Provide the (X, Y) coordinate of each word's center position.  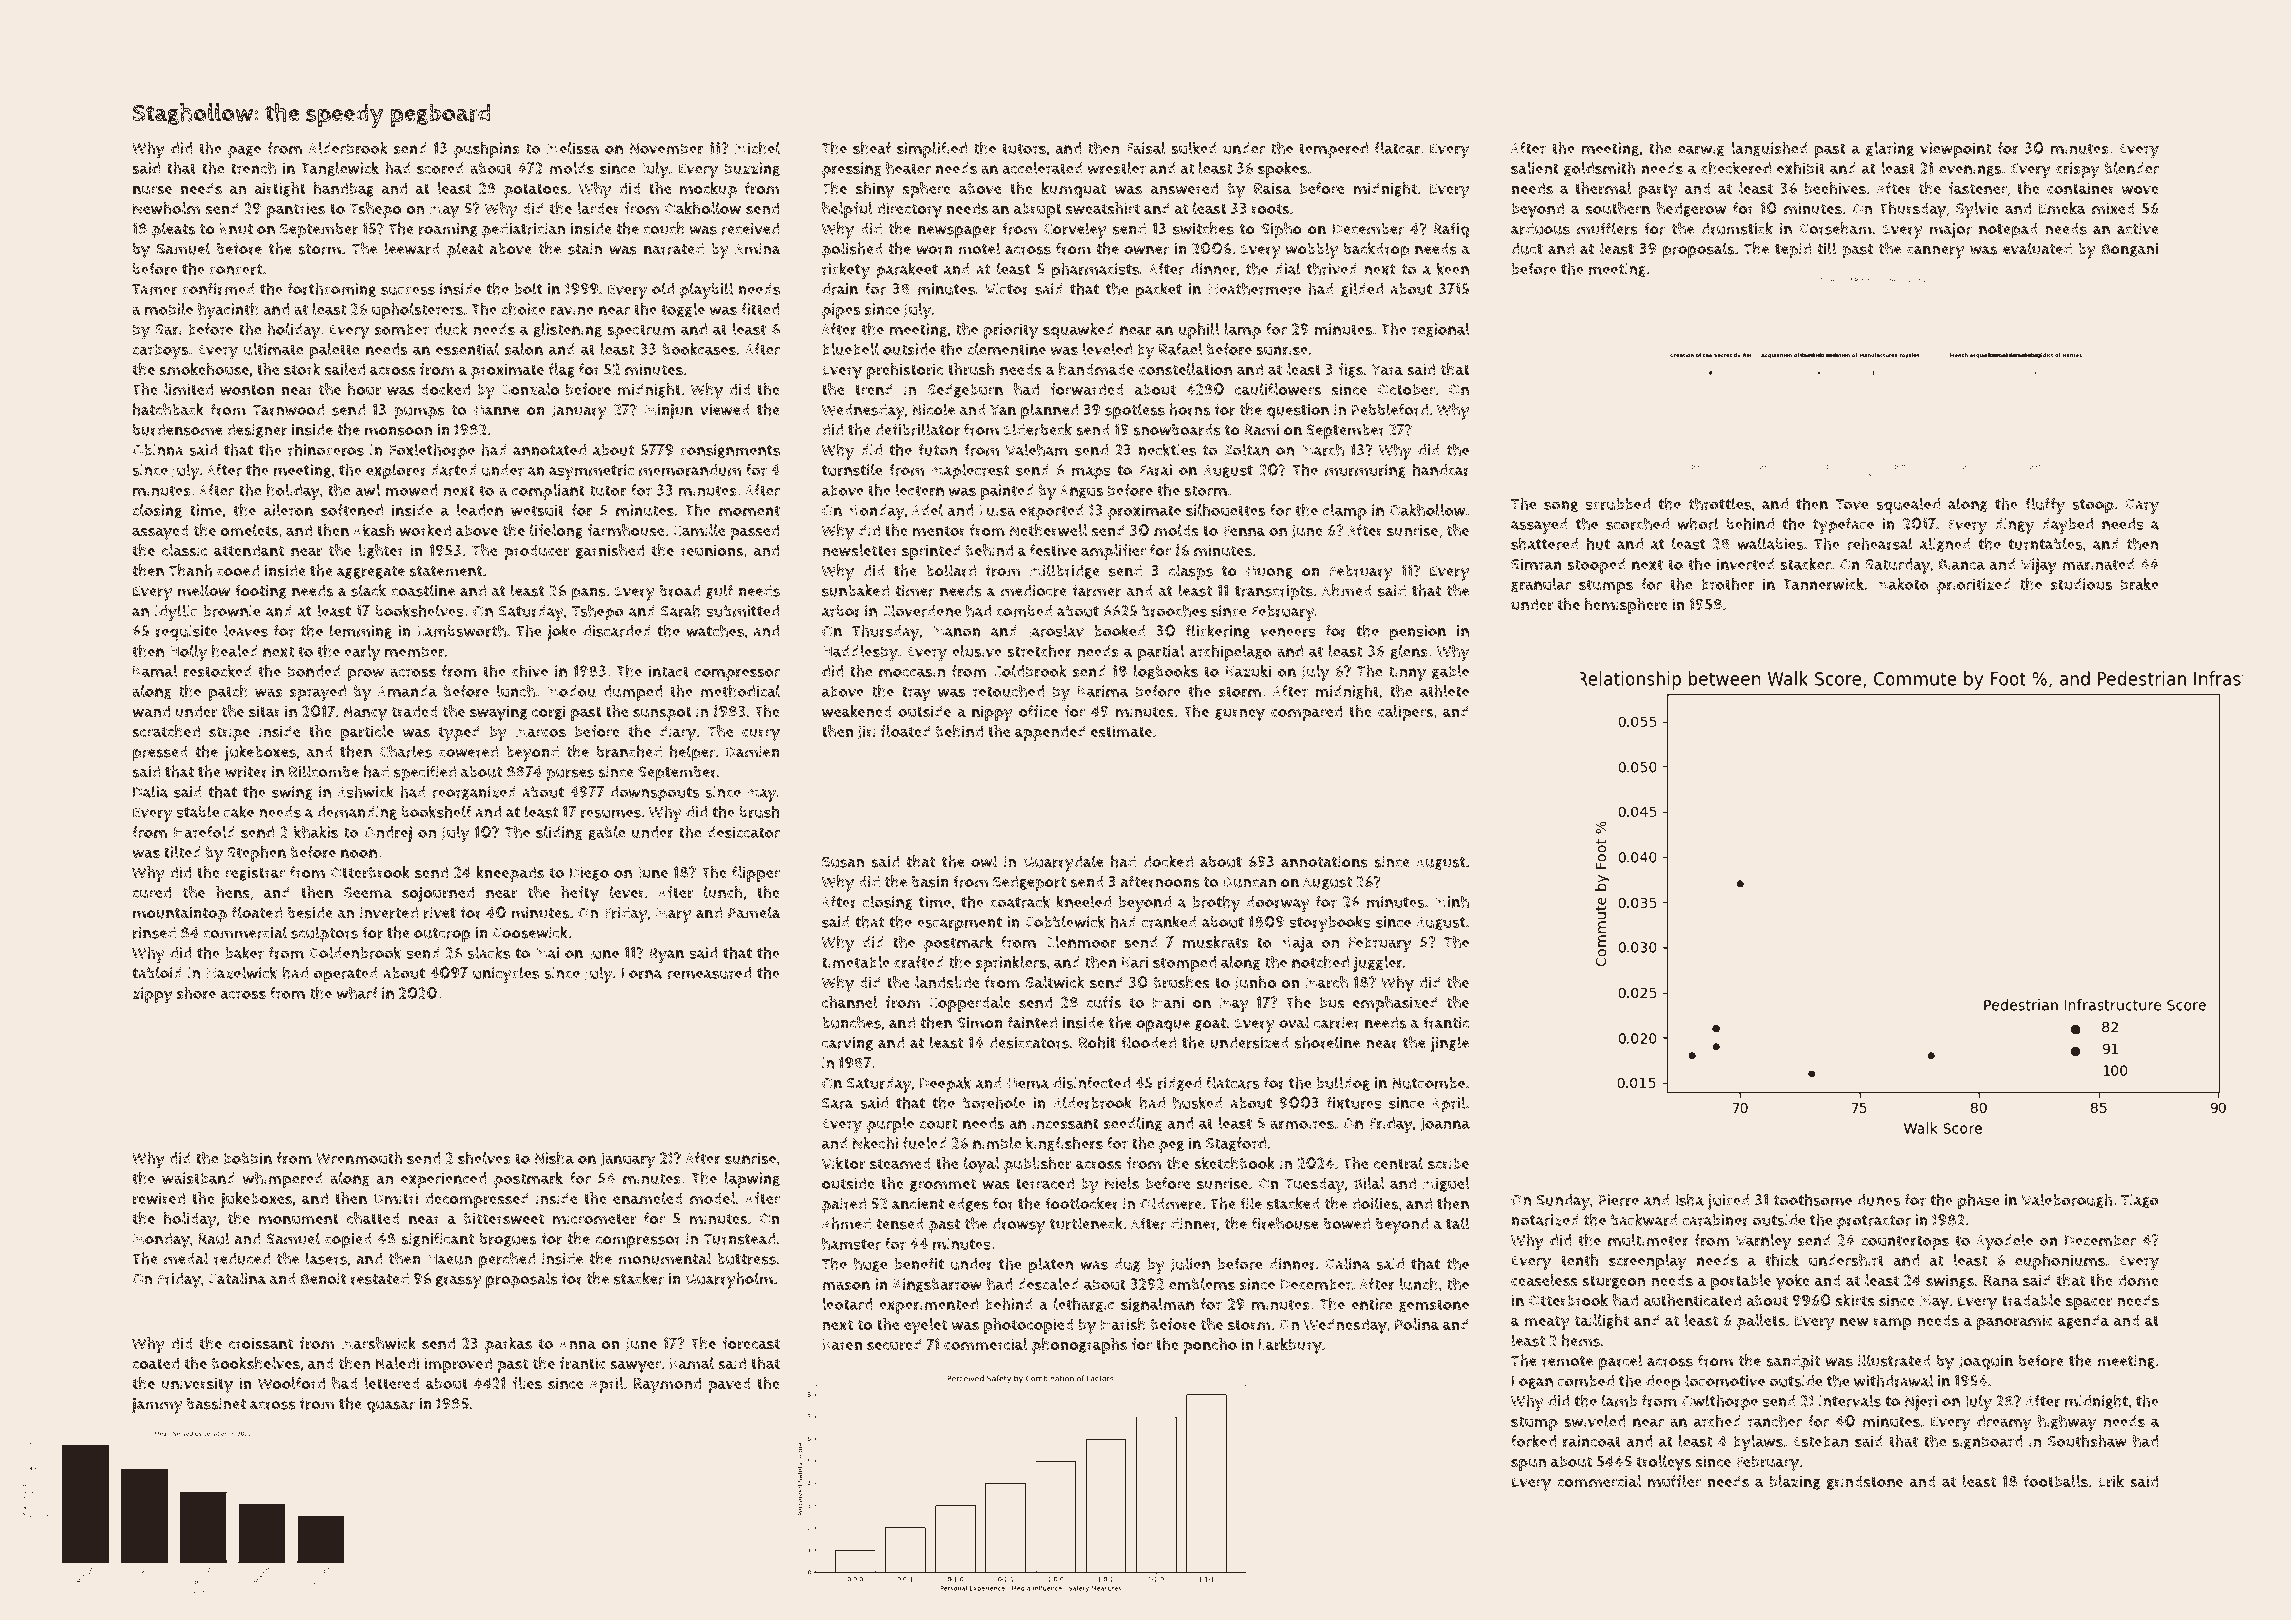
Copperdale (970, 1004)
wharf (357, 992)
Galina (1347, 1263)
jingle (1449, 1044)
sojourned (438, 894)
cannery (1935, 252)
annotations (1324, 862)
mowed (411, 490)
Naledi (397, 1363)
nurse (152, 190)
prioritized (1974, 586)
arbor (841, 611)
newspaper (957, 232)
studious (2081, 584)
